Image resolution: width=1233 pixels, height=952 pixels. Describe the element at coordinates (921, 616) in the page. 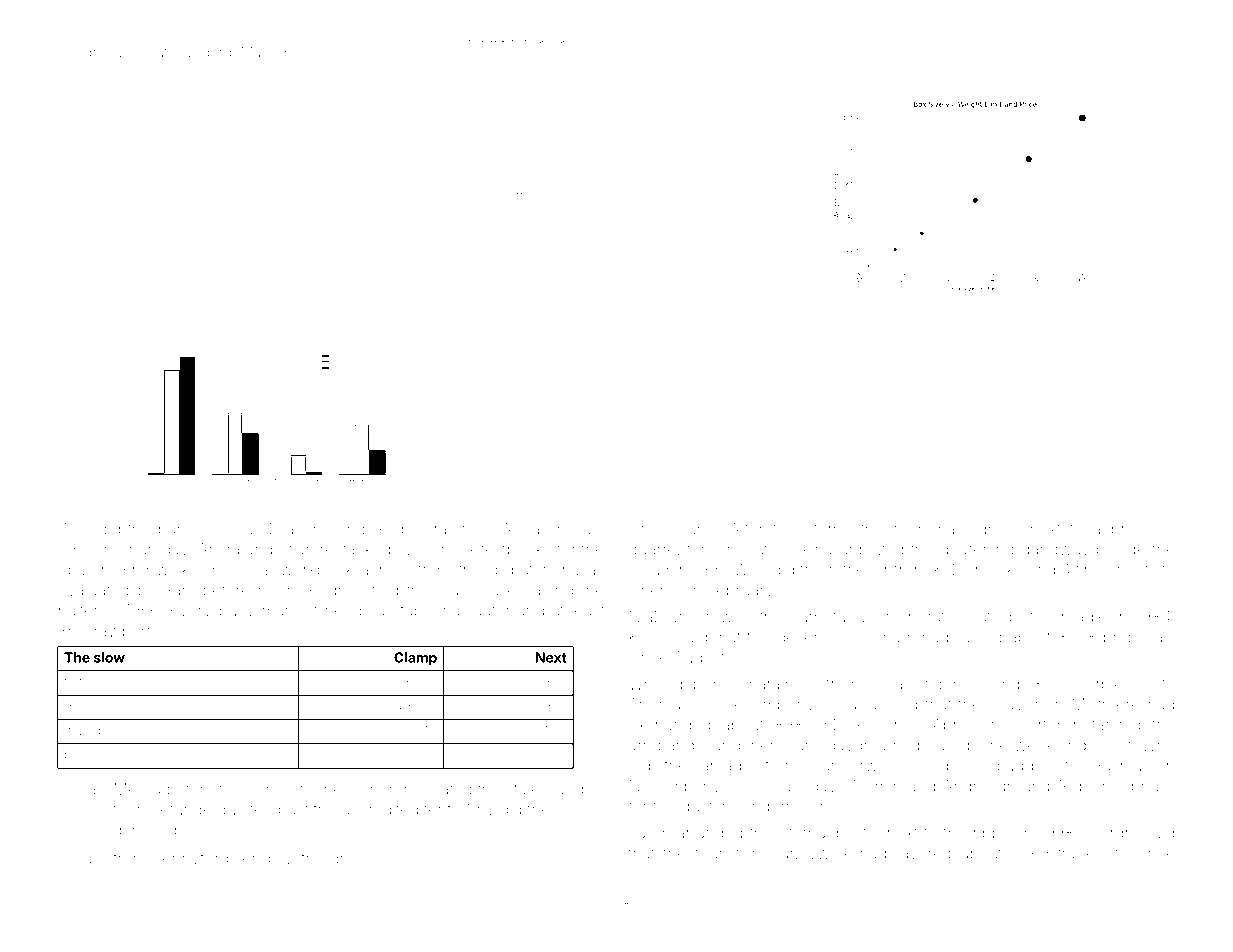

I see `incinerator` at that location.
